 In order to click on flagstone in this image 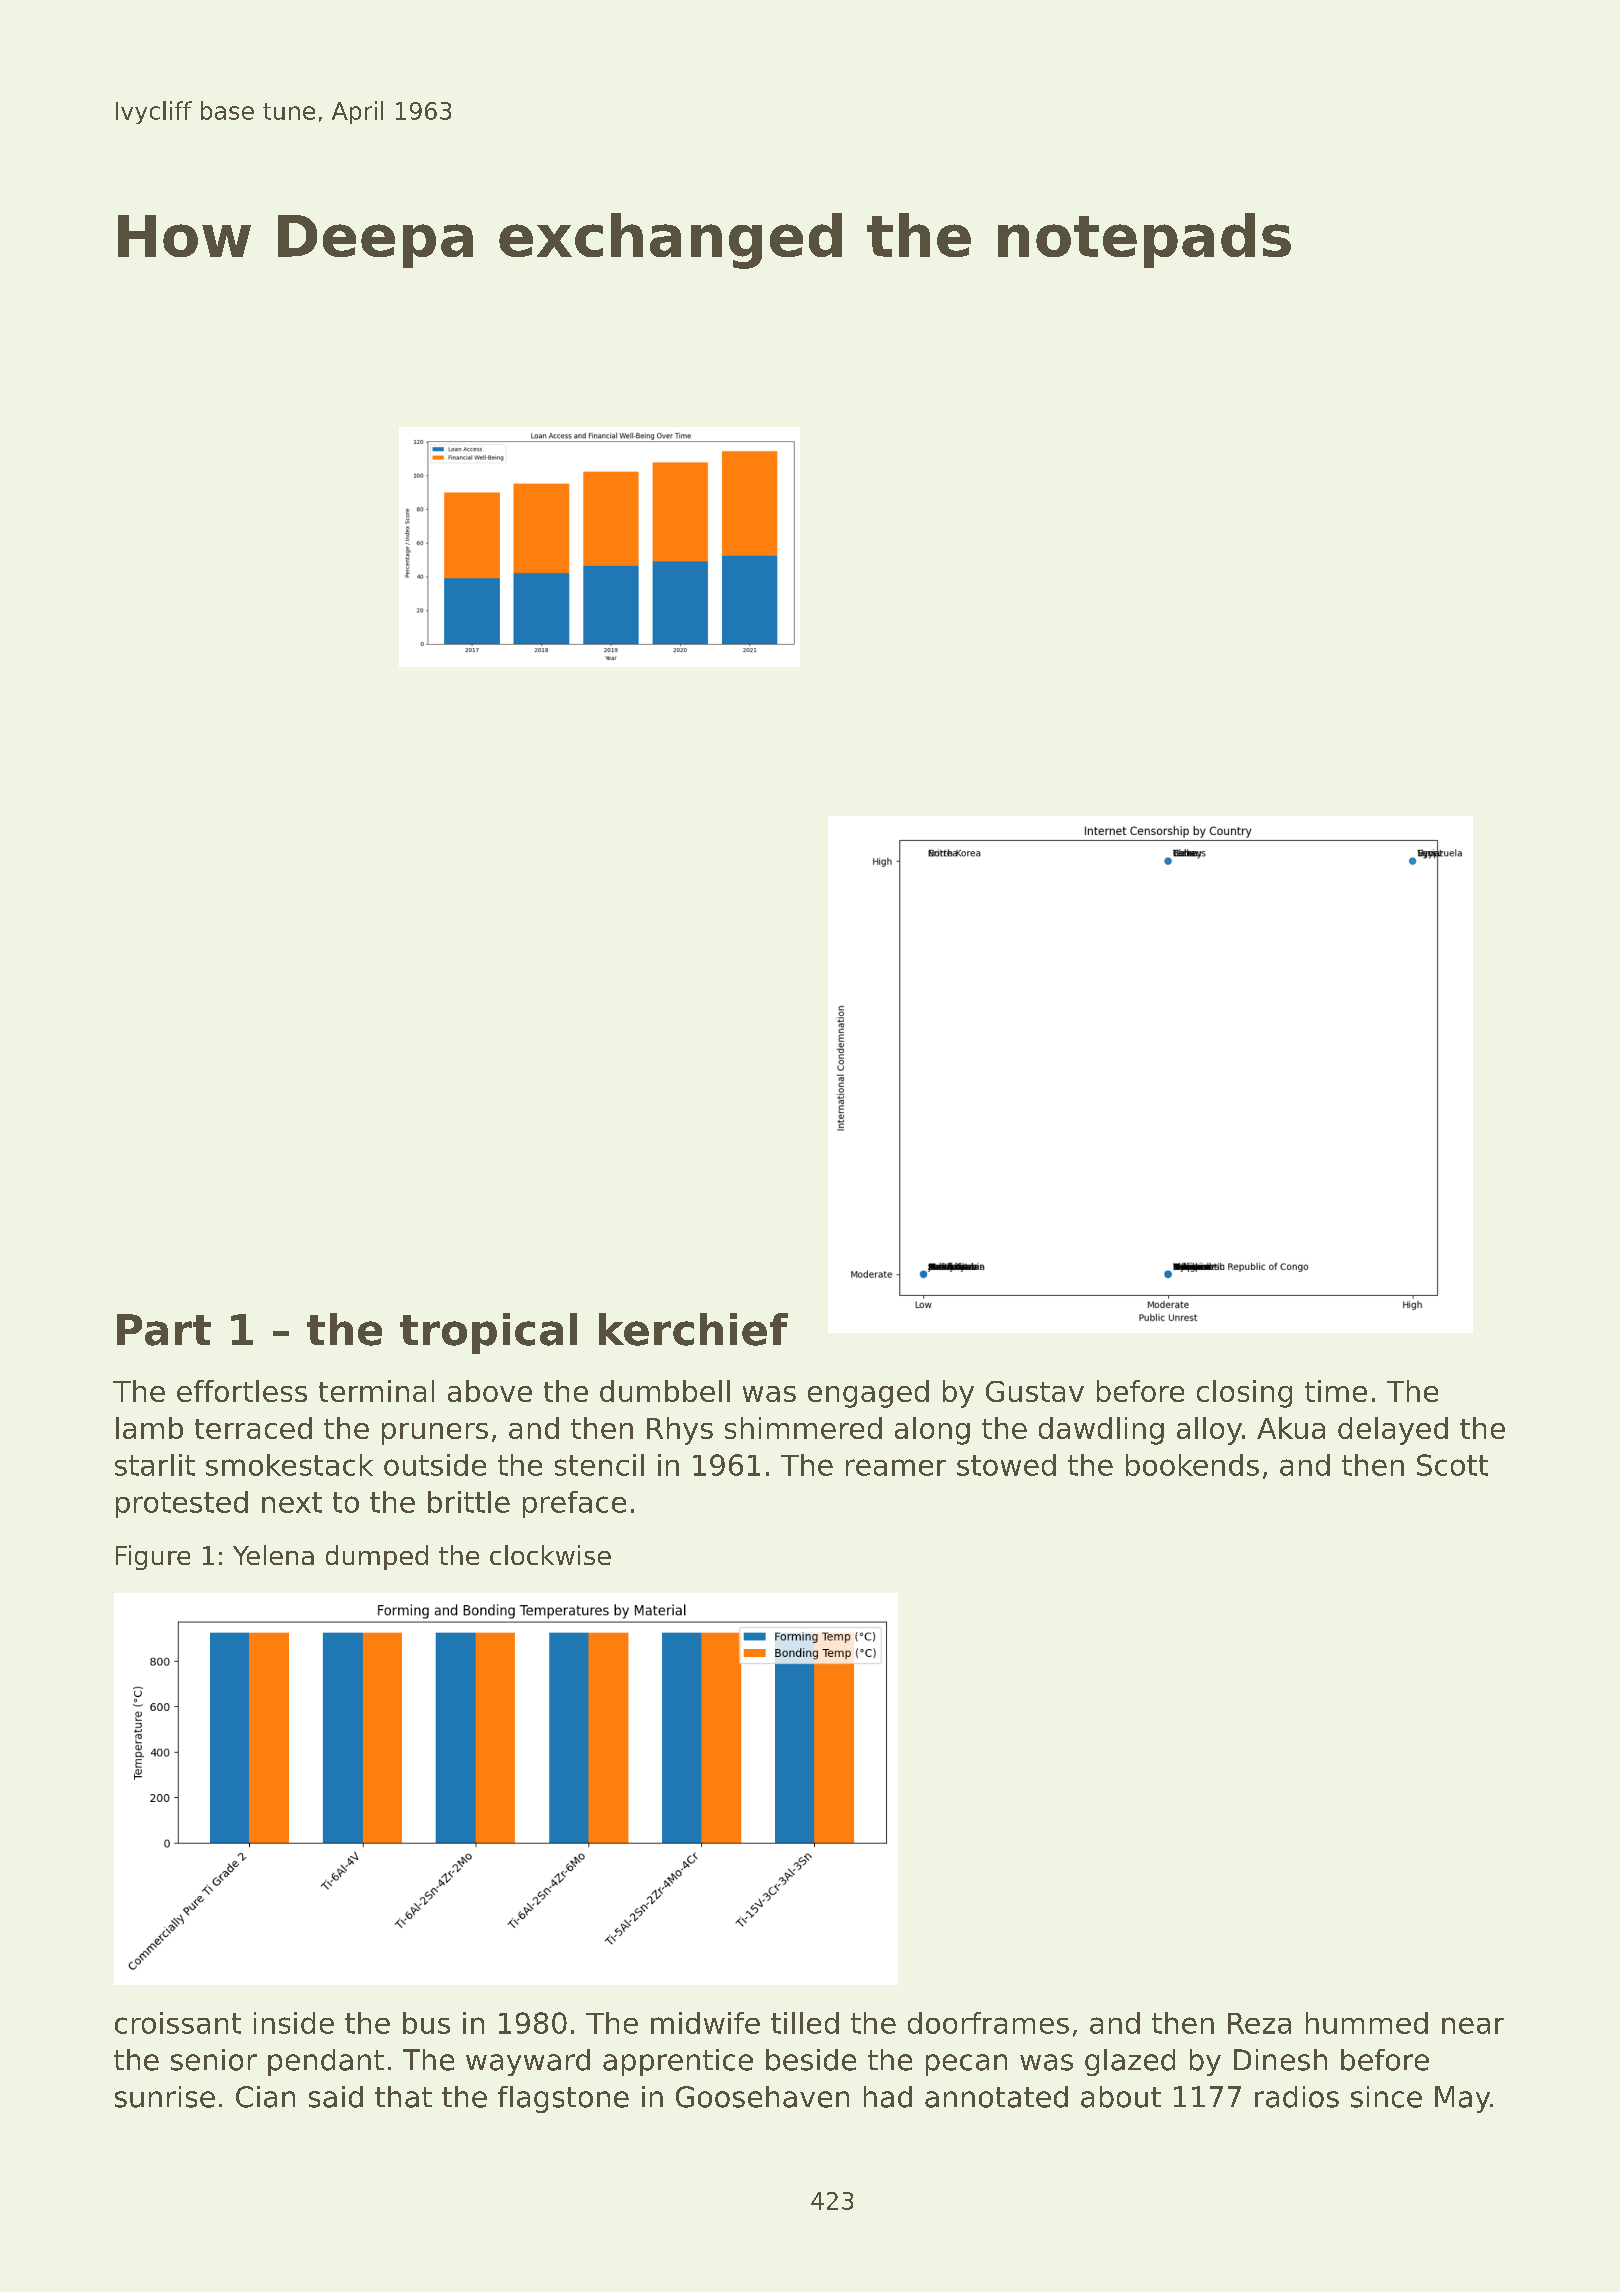, I will do `click(563, 2099)`.
